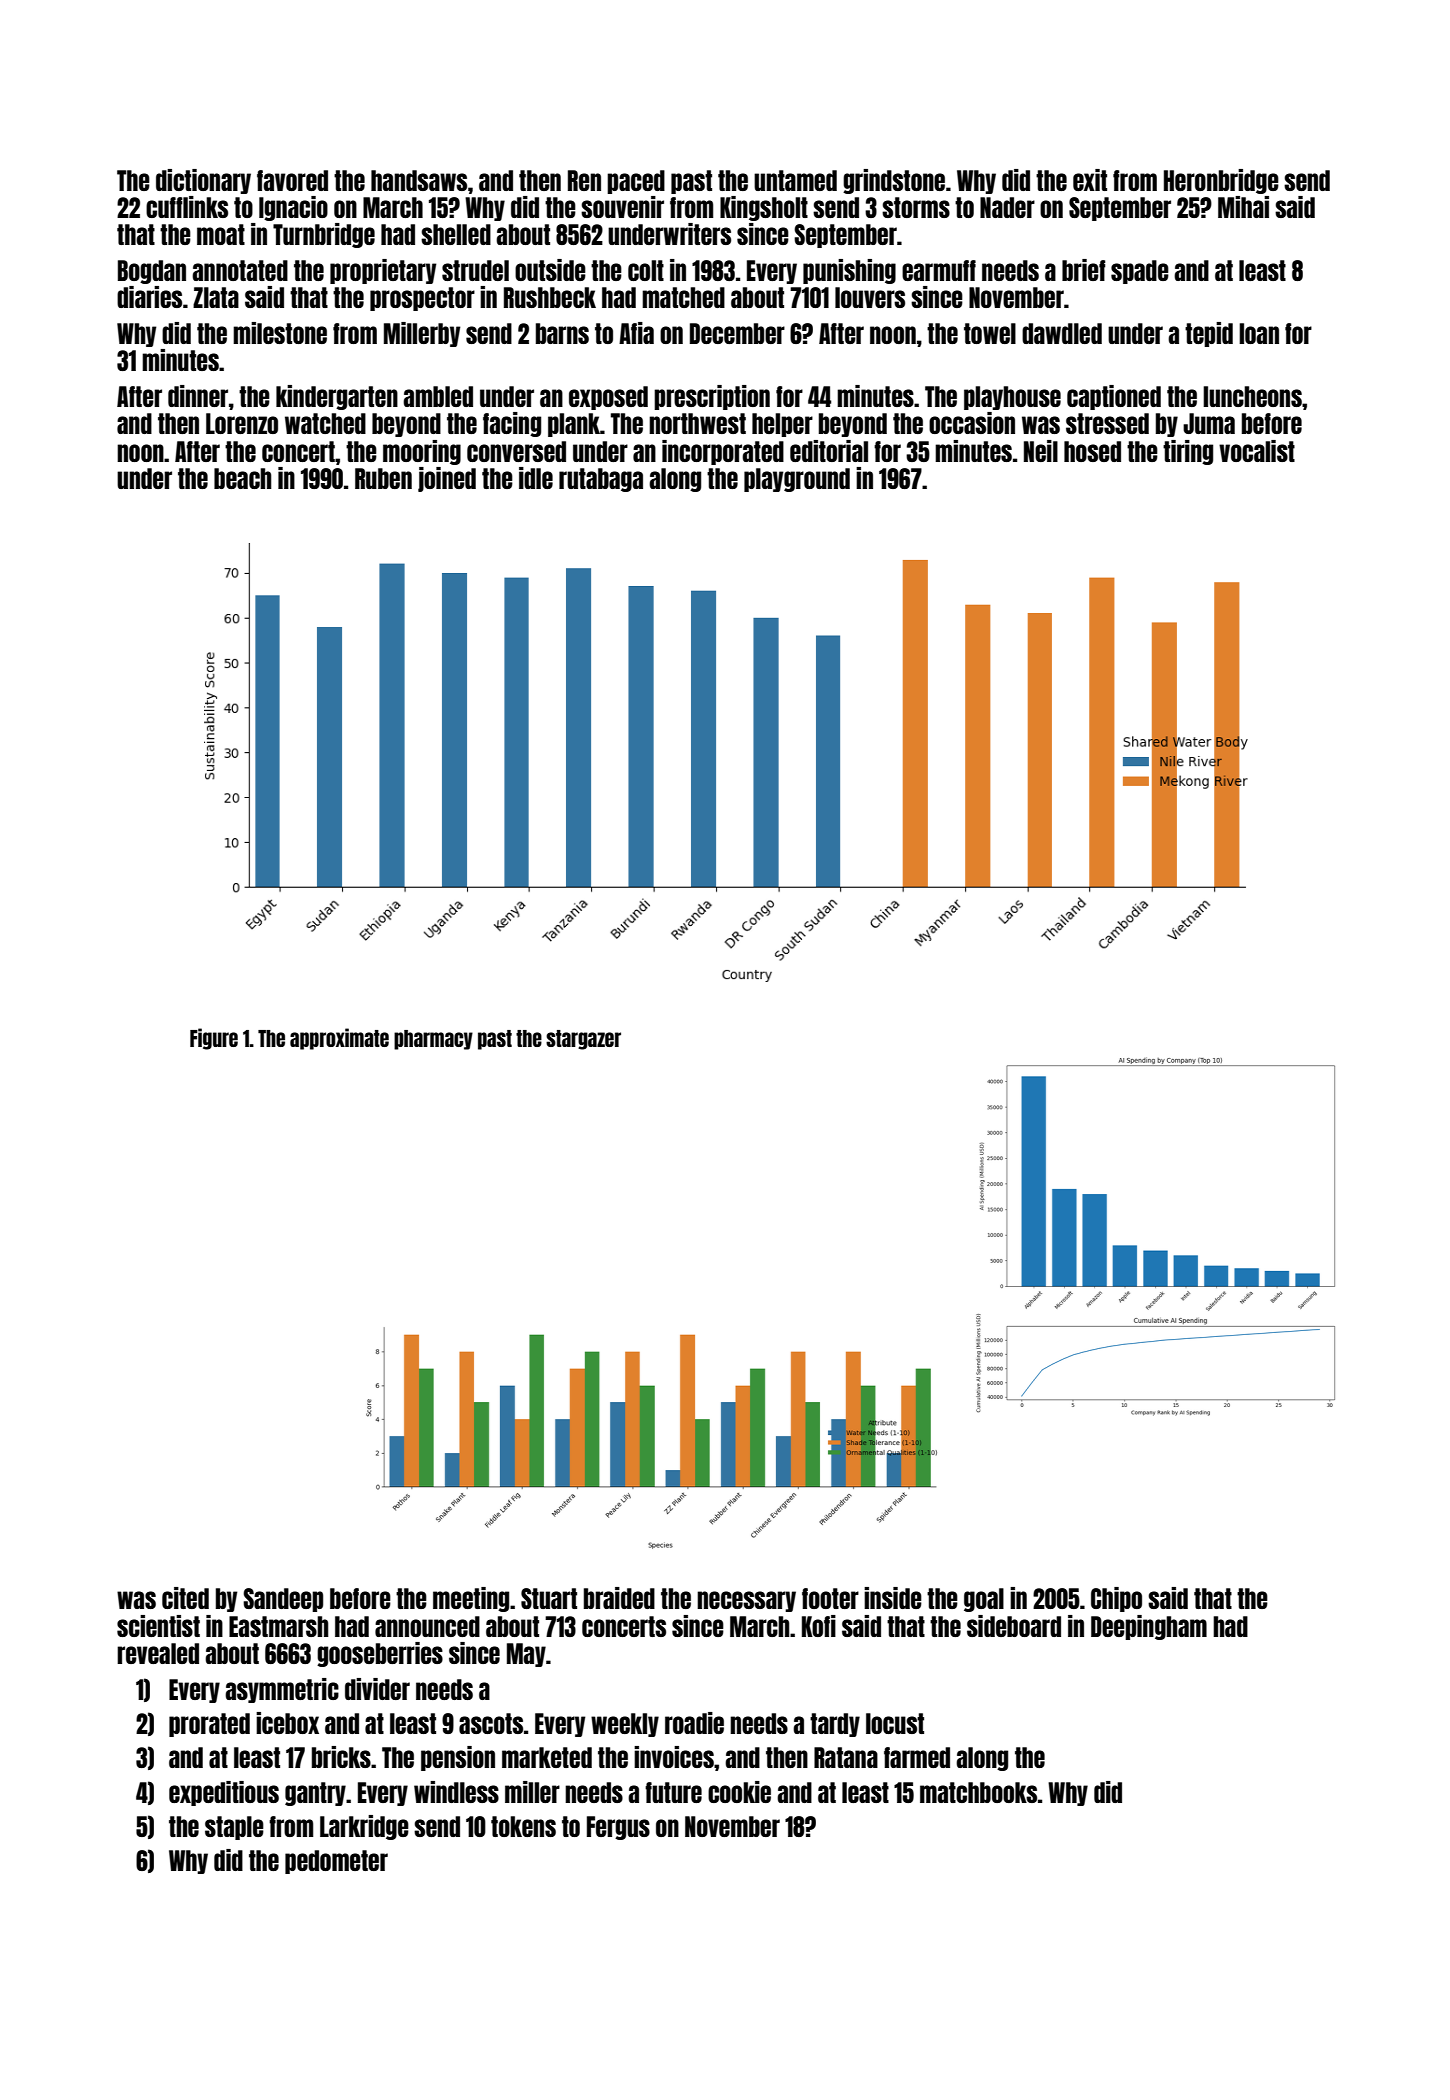 The height and width of the document is (2100, 1450). I want to click on loan, so click(1259, 333).
